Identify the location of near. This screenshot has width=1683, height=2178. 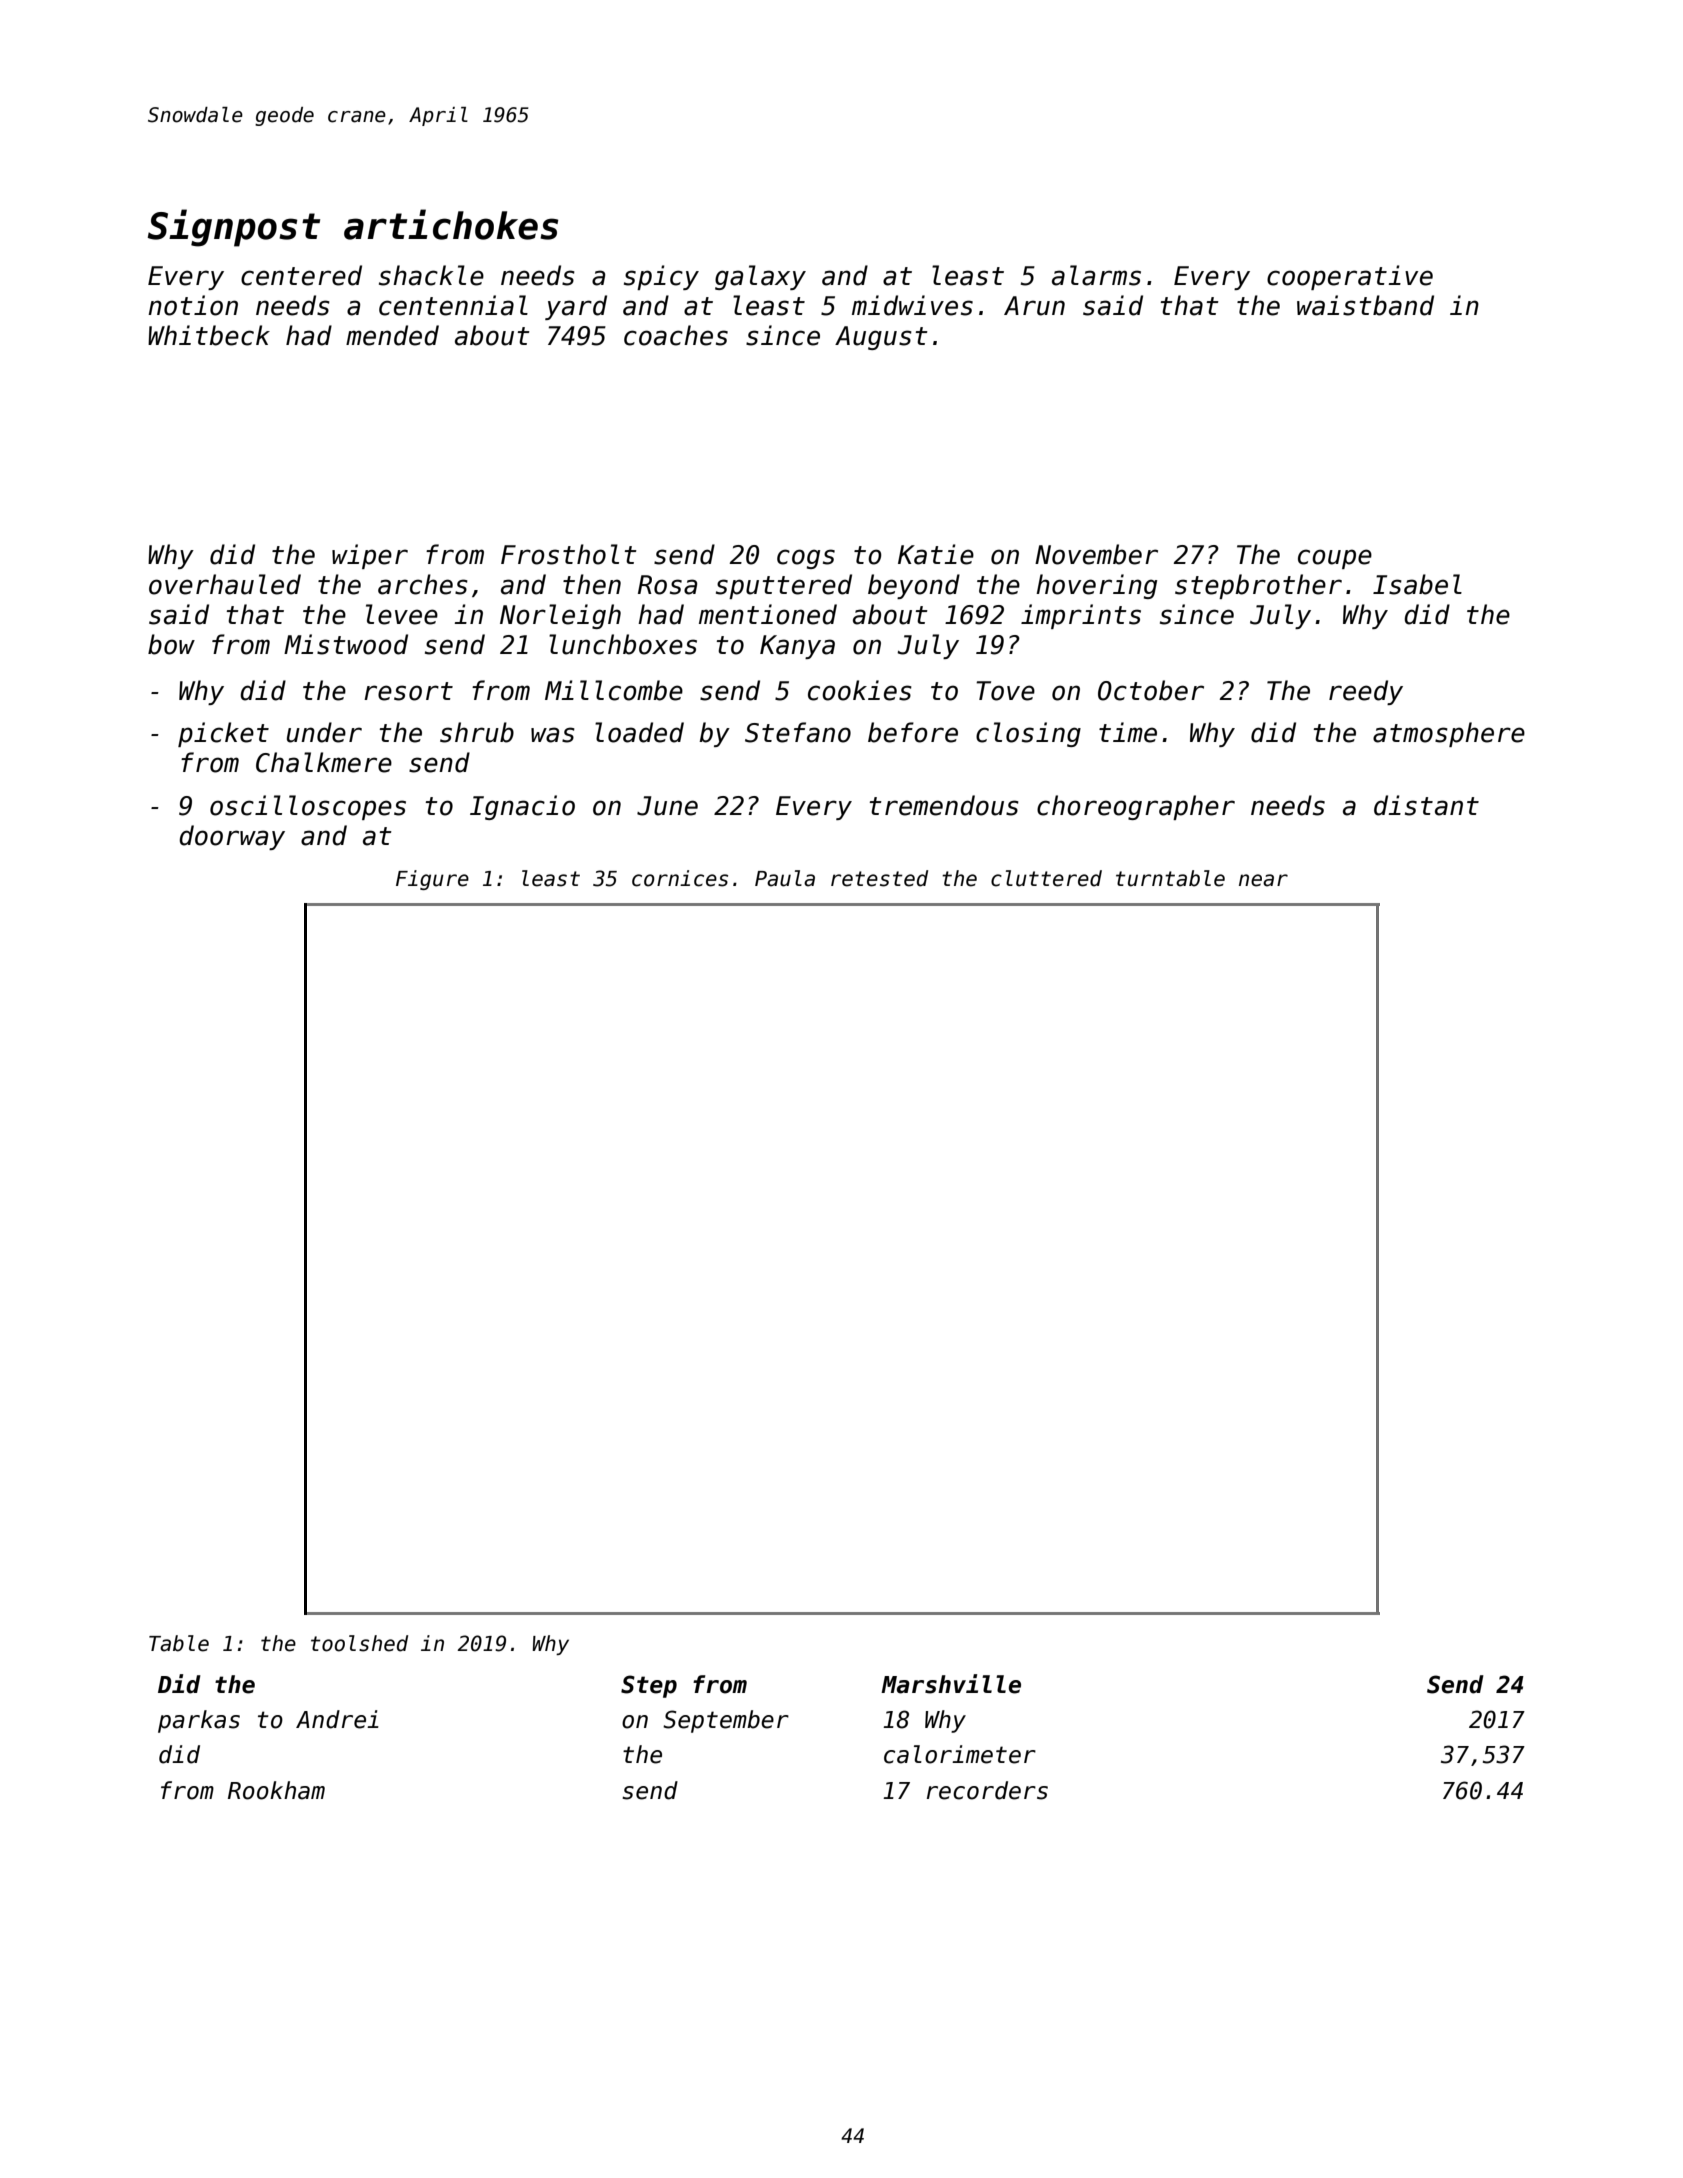
(1263, 880).
